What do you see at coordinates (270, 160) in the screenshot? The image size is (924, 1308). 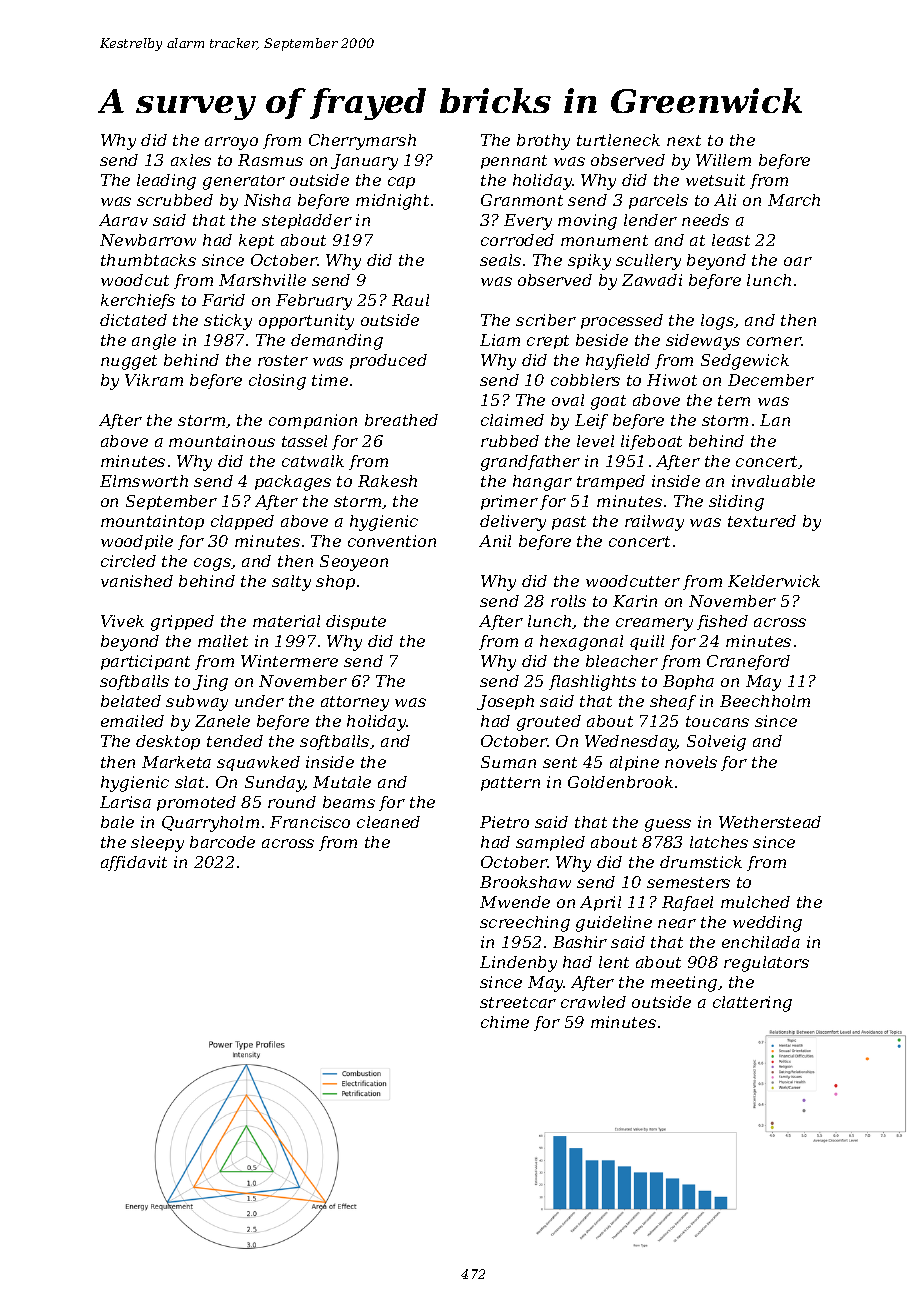 I see `Rasmus` at bounding box center [270, 160].
